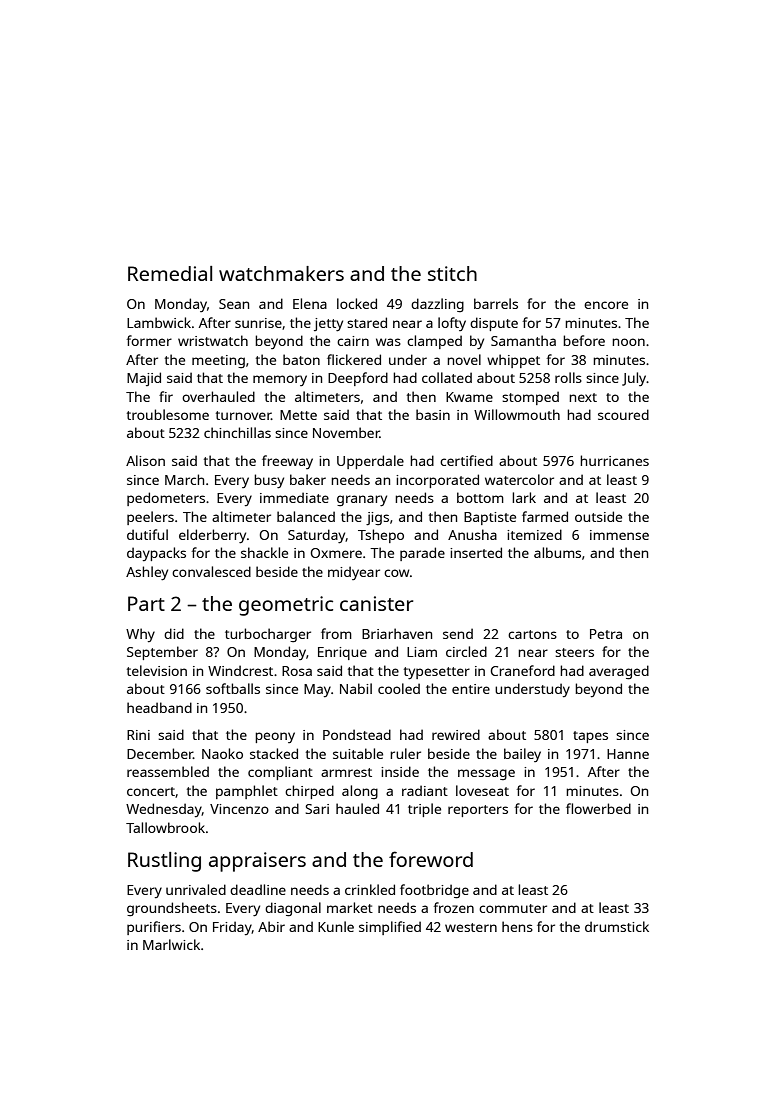  What do you see at coordinates (146, 603) in the image?
I see `Part` at bounding box center [146, 603].
